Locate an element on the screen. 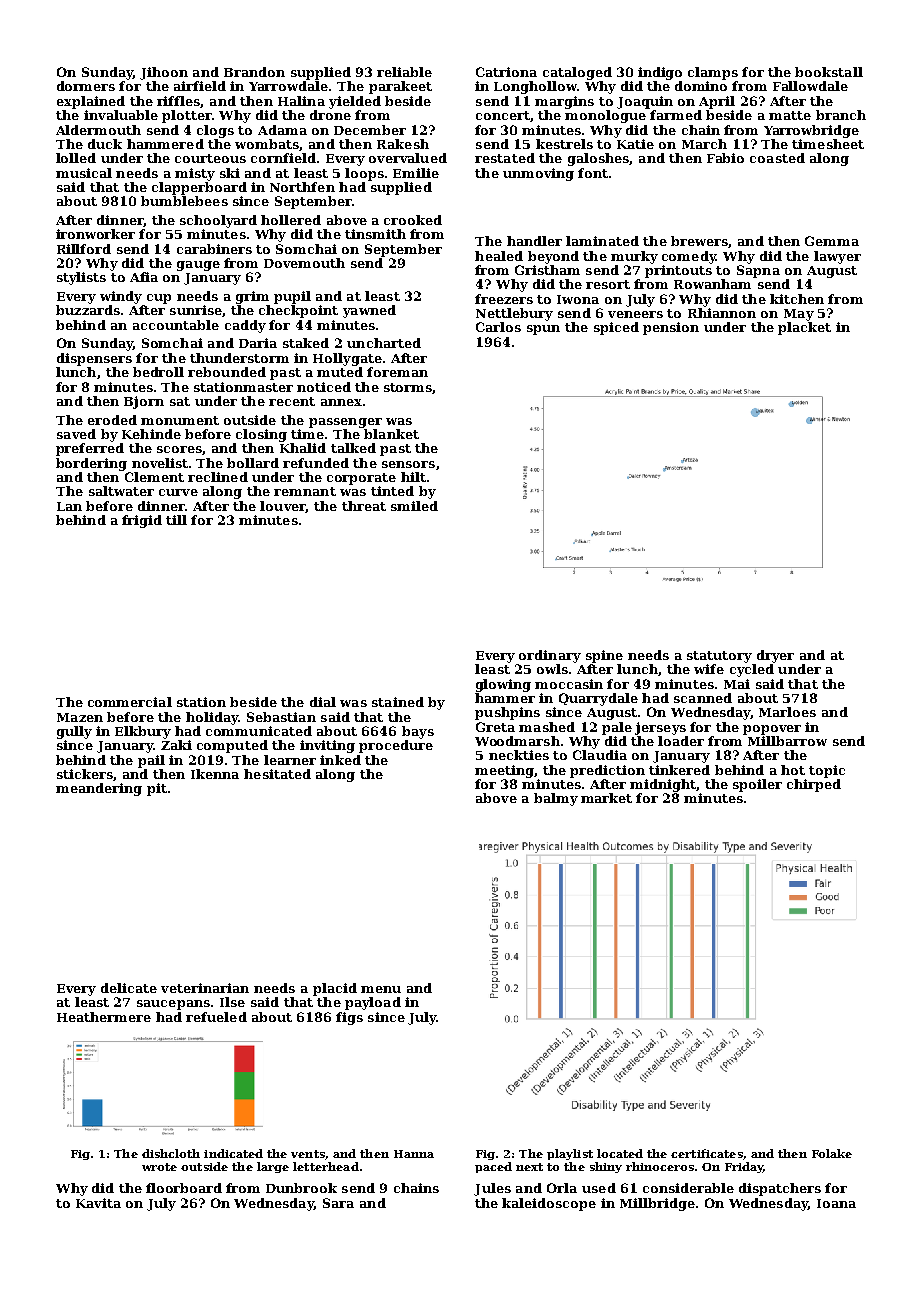 The width and height of the screenshot is (924, 1308). payload is located at coordinates (373, 1003).
